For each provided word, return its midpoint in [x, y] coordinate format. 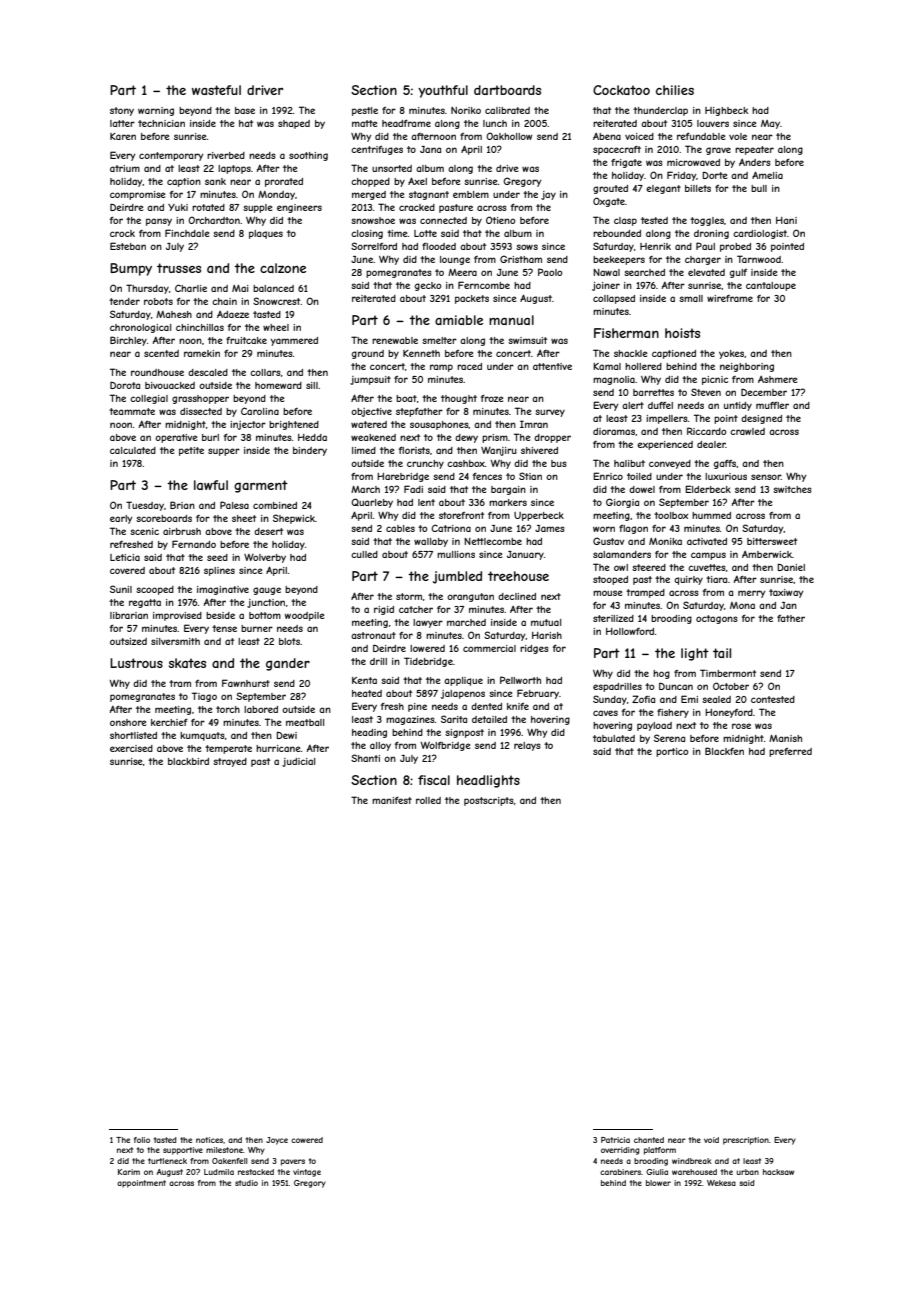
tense [224, 628]
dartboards [507, 90]
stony [122, 111]
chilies [675, 90]
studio [246, 1183]
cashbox [466, 463]
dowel [642, 489]
